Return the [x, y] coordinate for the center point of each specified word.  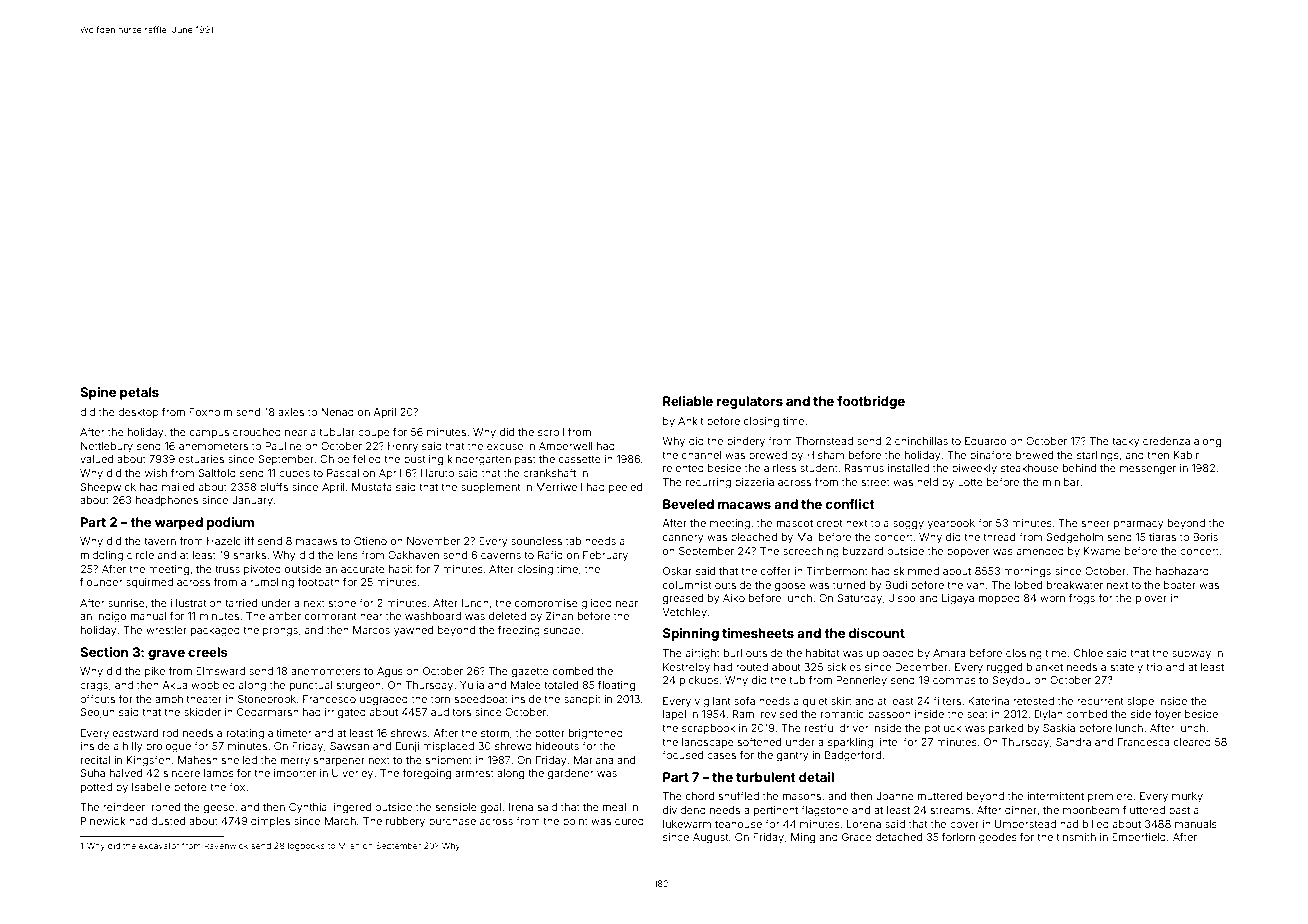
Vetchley [684, 613]
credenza [1166, 441]
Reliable [688, 401]
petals [139, 393]
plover [1151, 599]
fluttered [1144, 809]
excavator [159, 846]
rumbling [272, 583]
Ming [803, 838]
